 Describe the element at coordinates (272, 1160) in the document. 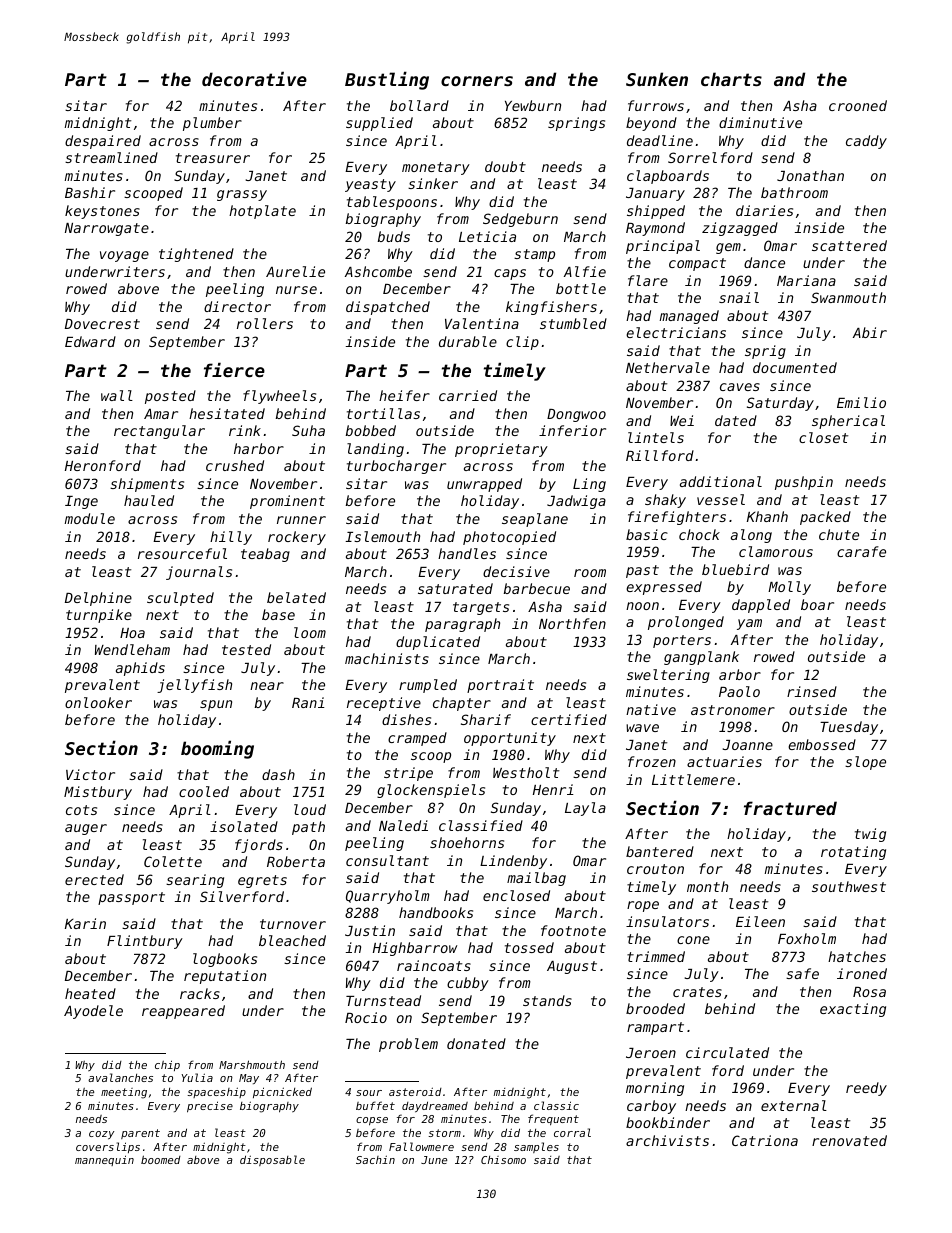

I see `disposable` at that location.
